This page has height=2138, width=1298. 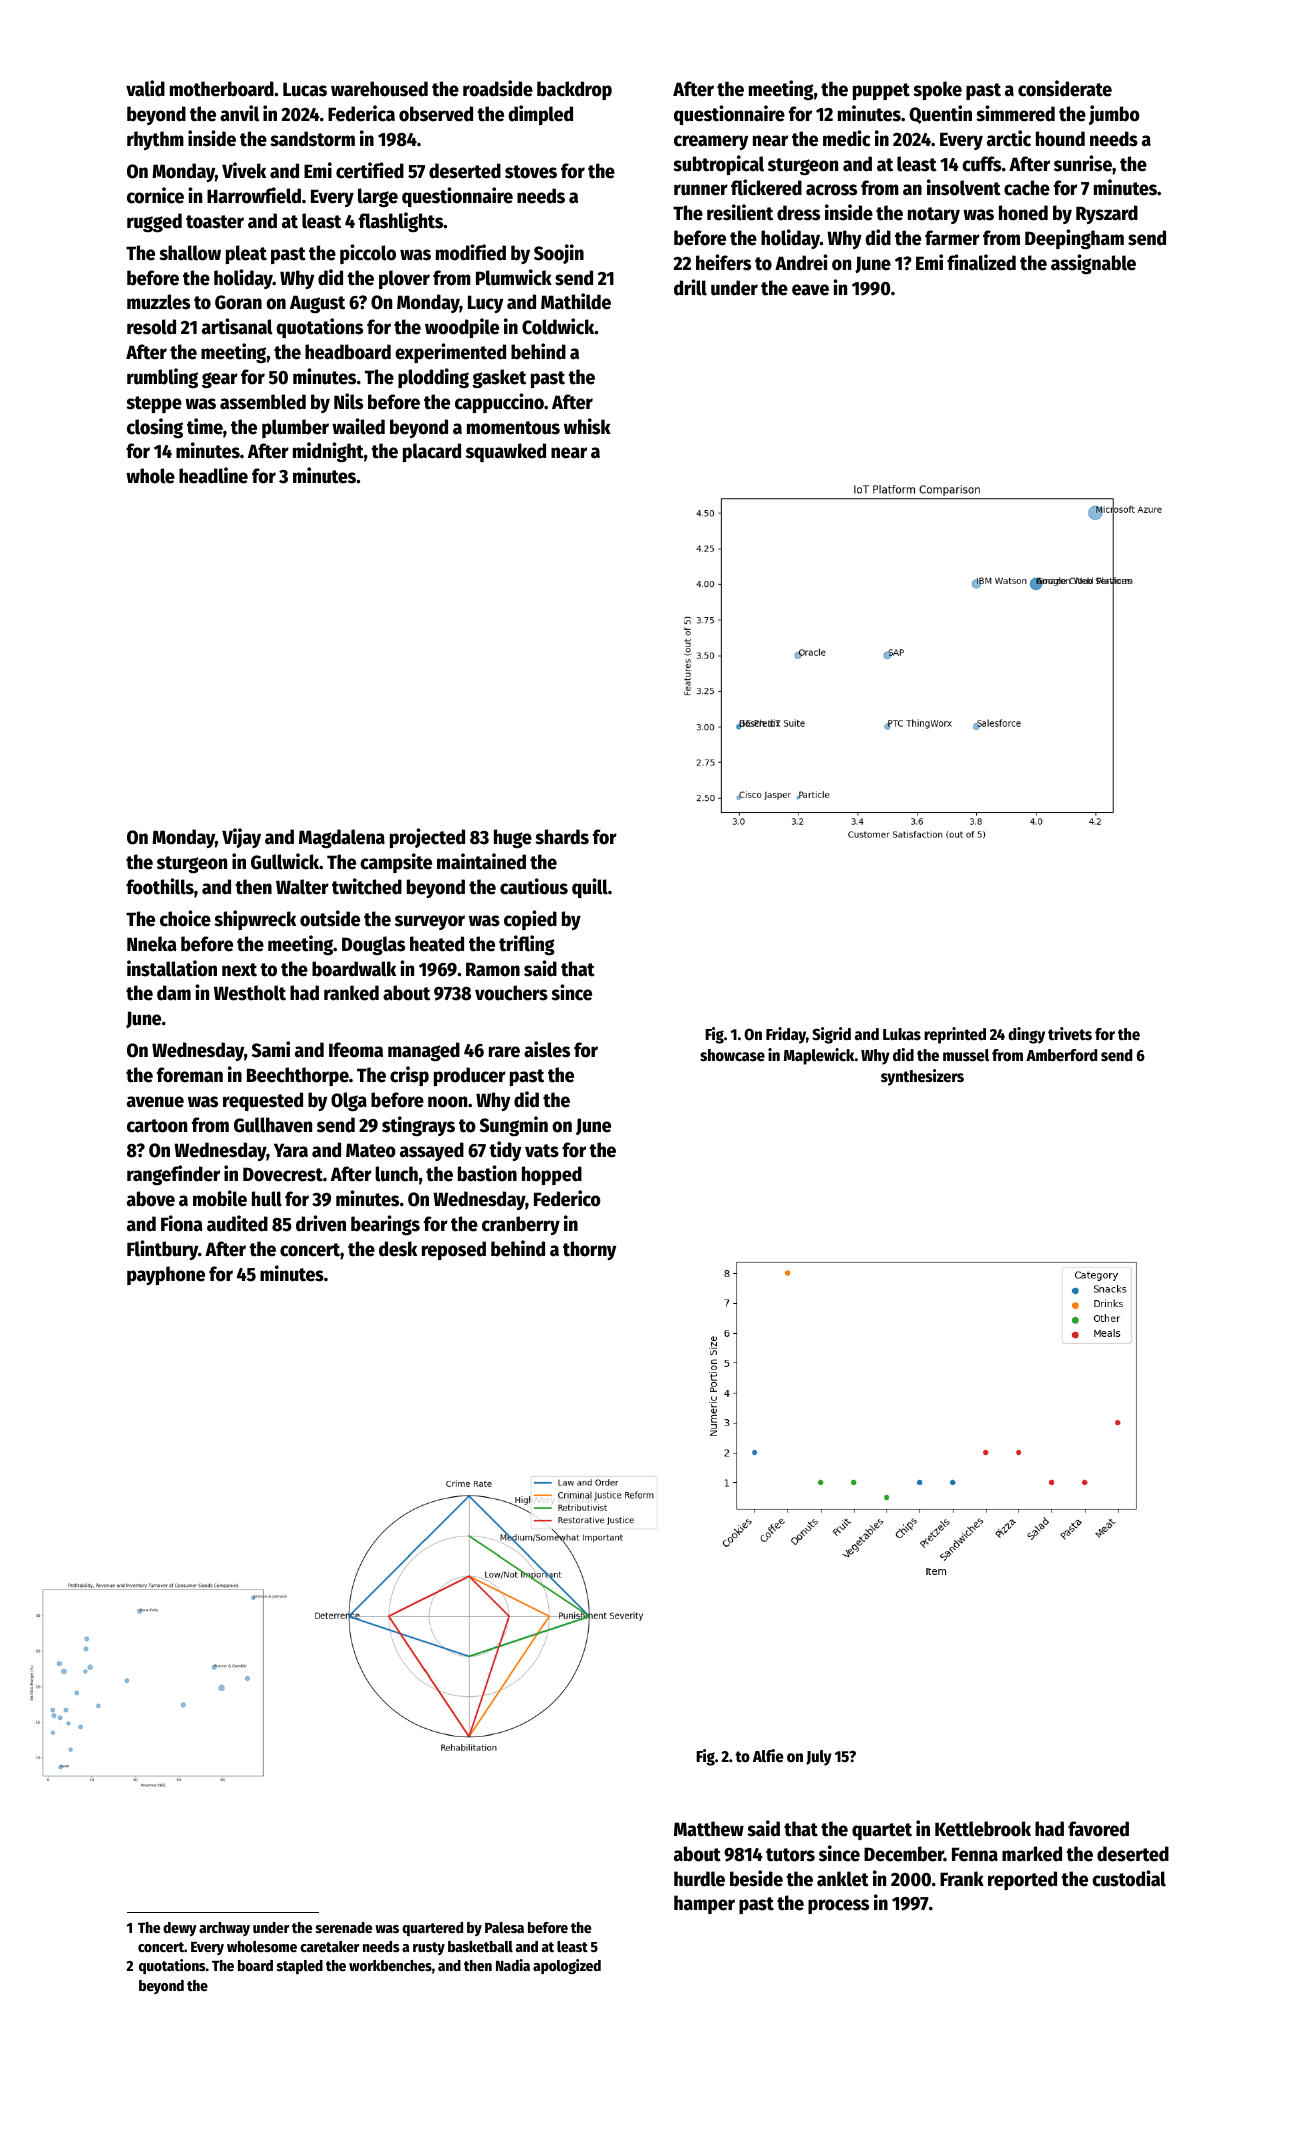 I want to click on mussel, so click(x=966, y=1055).
